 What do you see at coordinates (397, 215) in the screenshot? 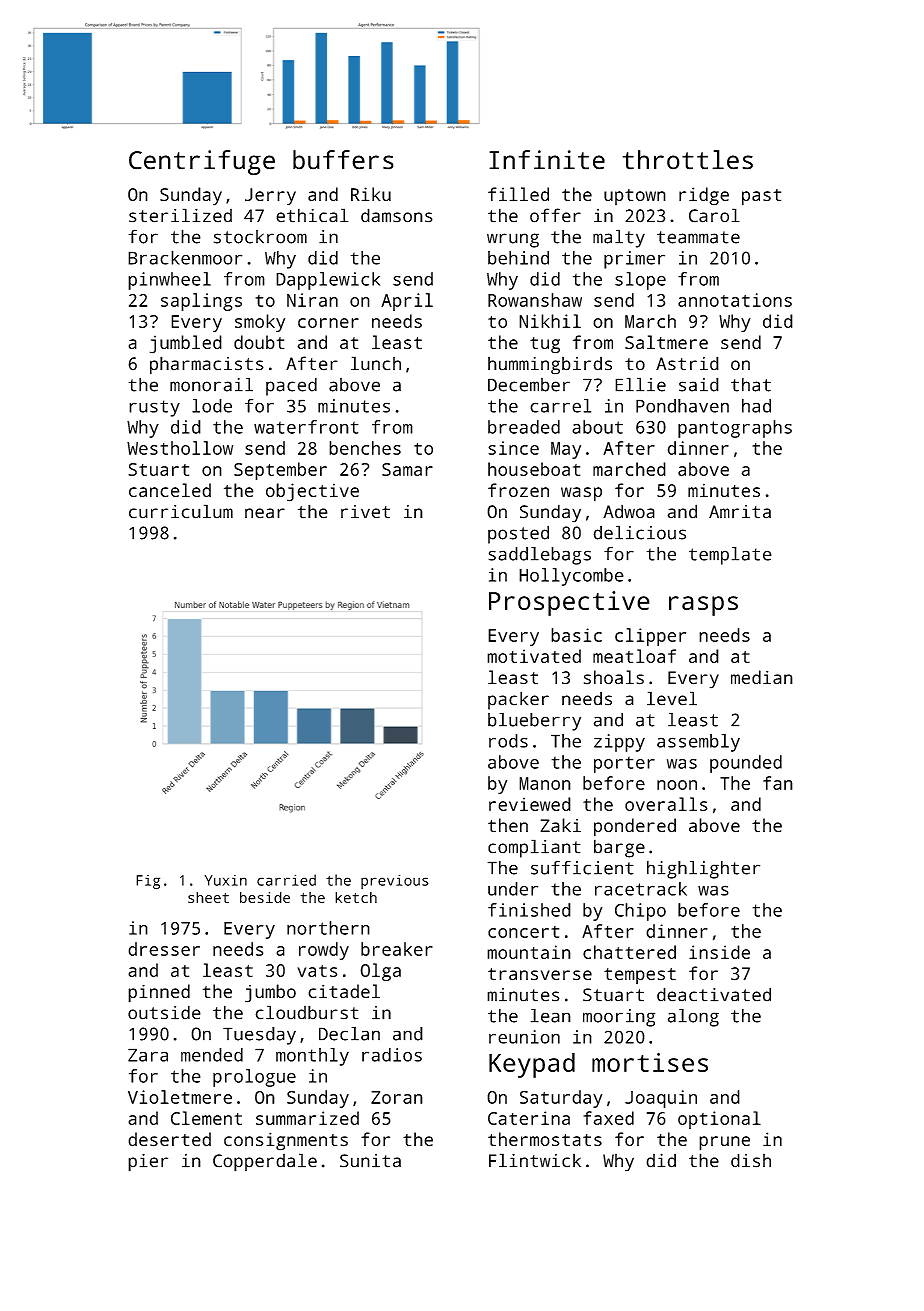
I see `damsons` at bounding box center [397, 215].
